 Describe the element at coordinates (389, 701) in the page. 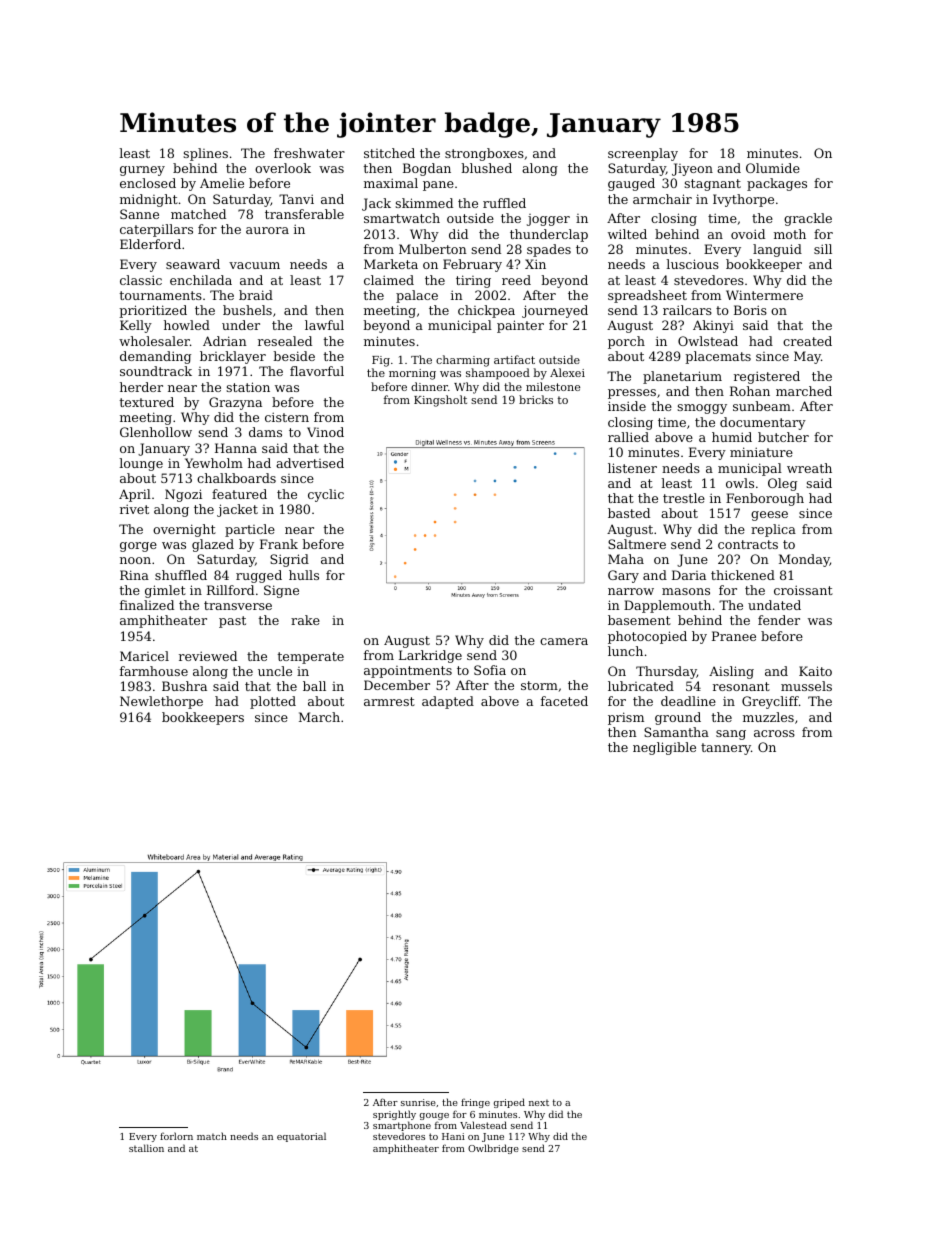

I see `armrest` at that location.
